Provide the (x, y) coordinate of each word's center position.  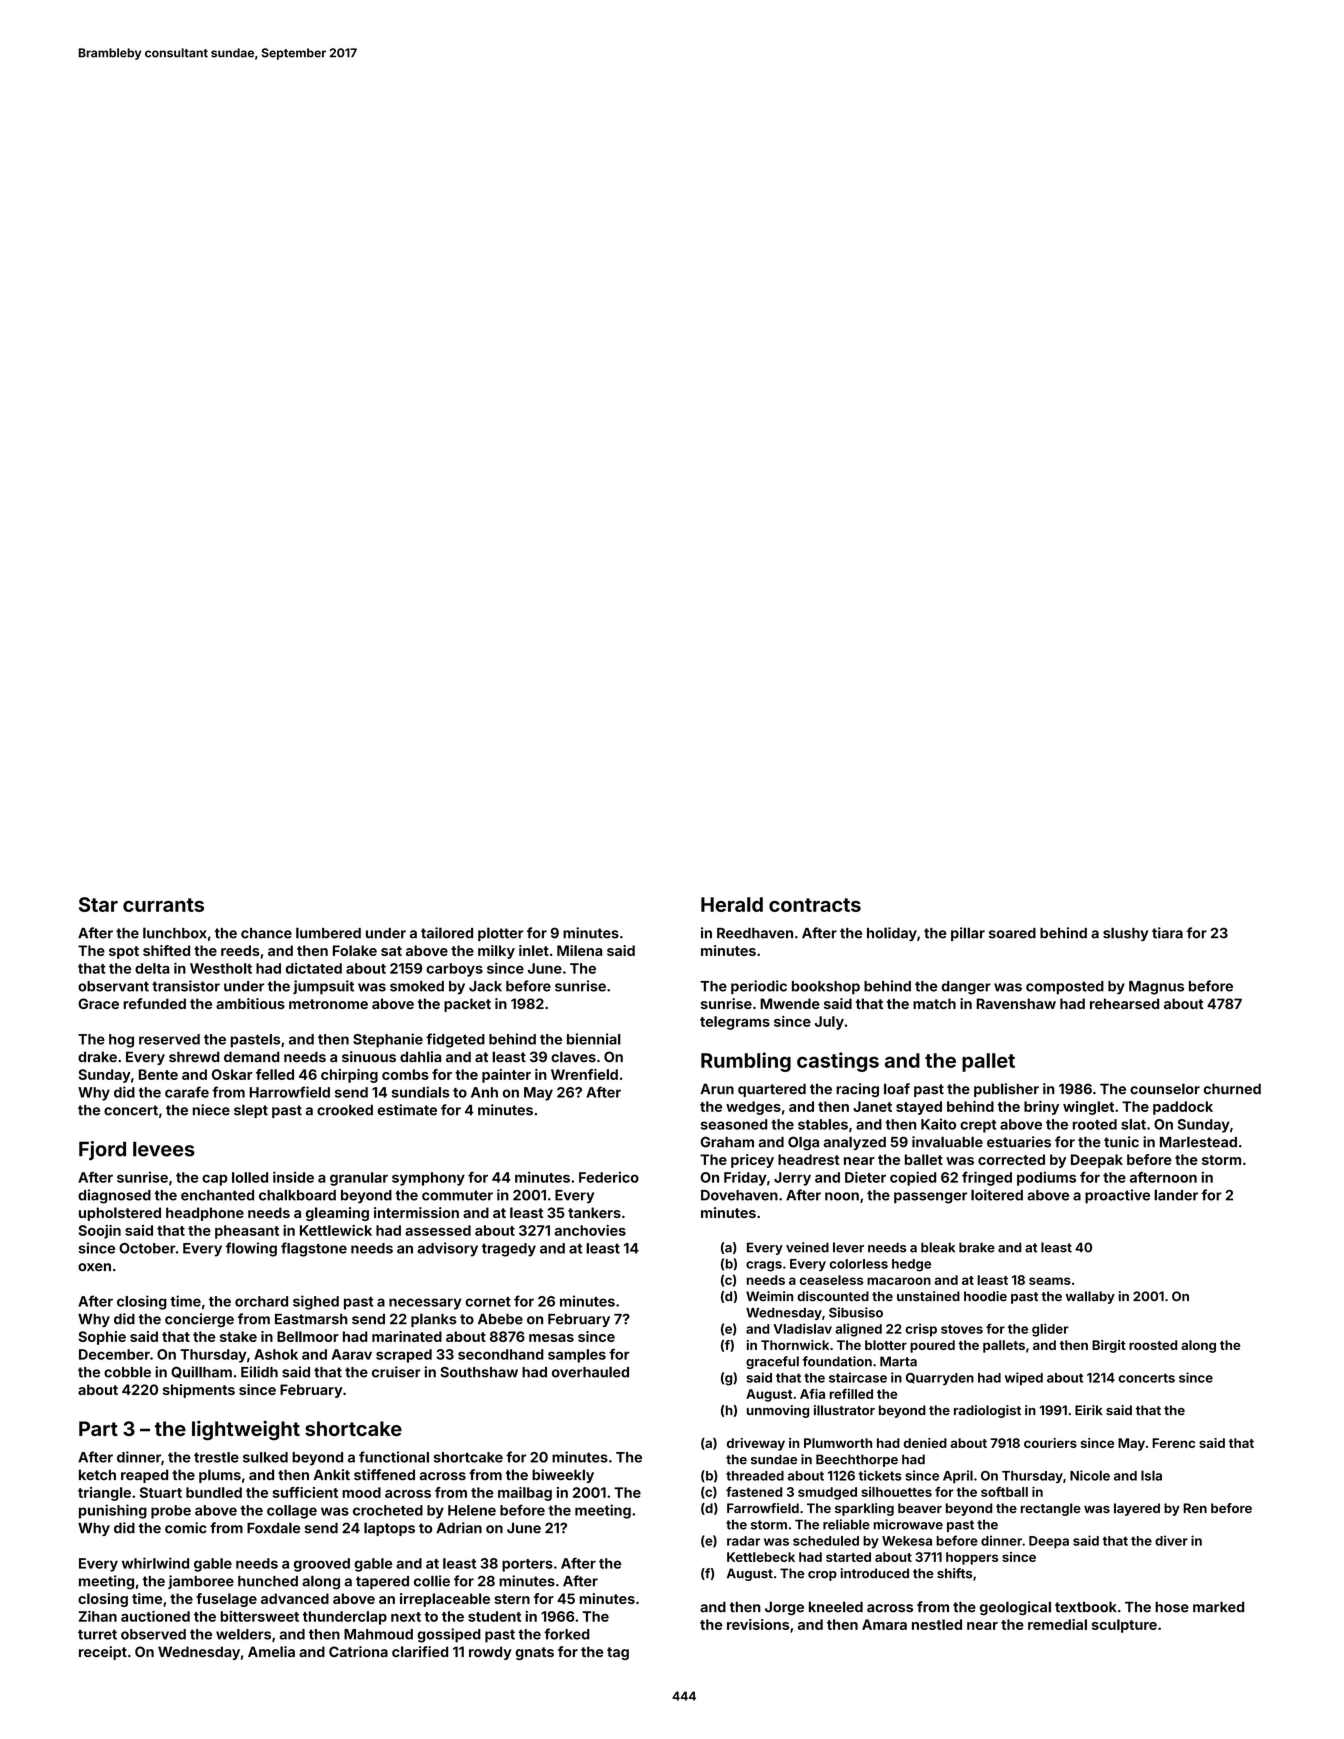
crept (978, 1126)
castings (838, 1062)
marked (1218, 1607)
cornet (488, 1302)
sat (391, 951)
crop (822, 1576)
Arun (717, 1088)
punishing (113, 1511)
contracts (815, 905)
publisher (1006, 1090)
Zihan (98, 1616)
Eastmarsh (311, 1319)
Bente (158, 1074)
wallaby (1090, 1297)
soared (1012, 933)
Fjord (102, 1150)
